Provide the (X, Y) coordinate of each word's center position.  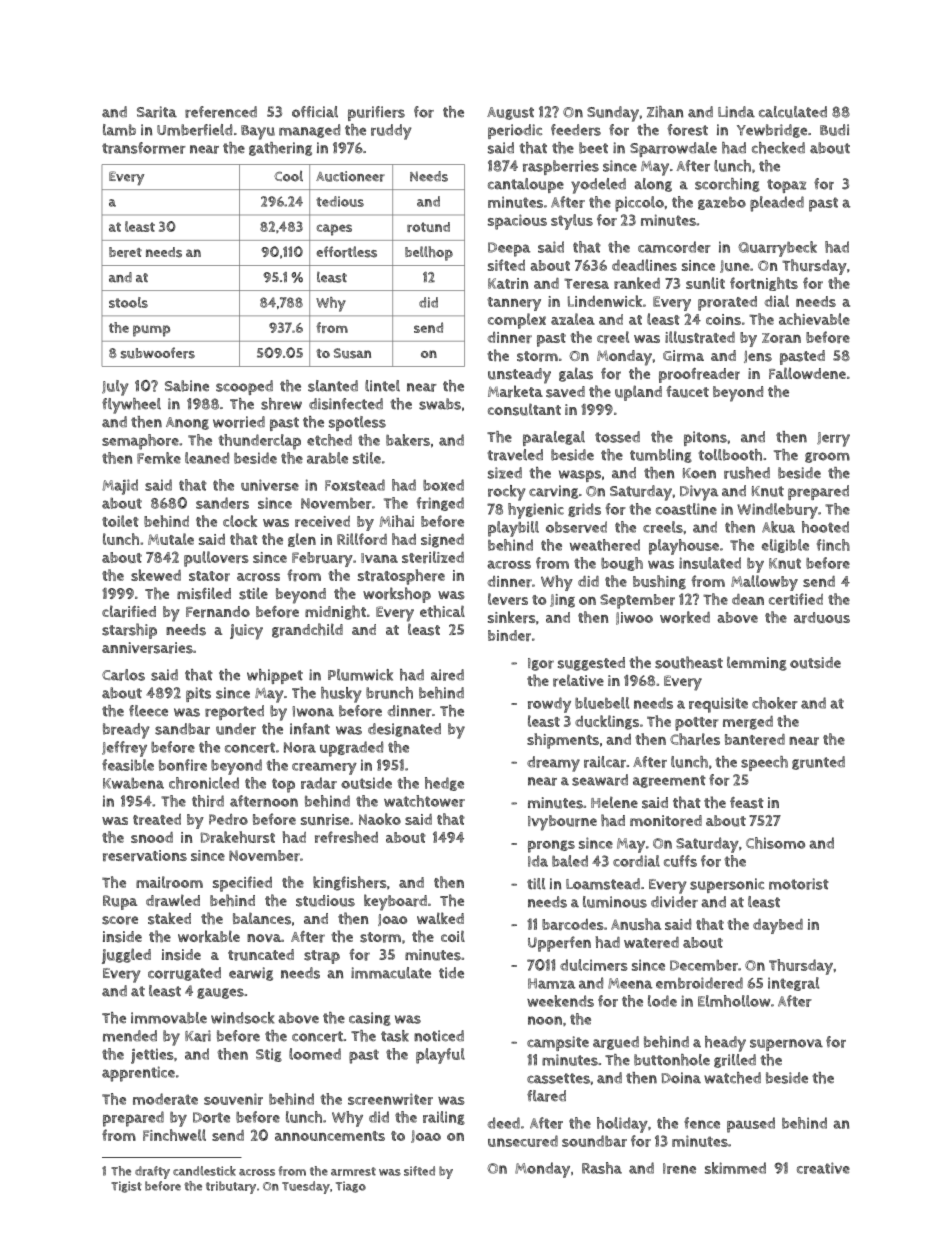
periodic (515, 131)
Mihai (396, 521)
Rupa (120, 902)
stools (128, 302)
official (315, 112)
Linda (736, 112)
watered (651, 943)
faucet (687, 392)
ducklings (607, 722)
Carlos (123, 675)
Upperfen (559, 944)
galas (576, 375)
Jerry (833, 439)
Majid (120, 487)
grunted (818, 763)
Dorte (211, 1117)
